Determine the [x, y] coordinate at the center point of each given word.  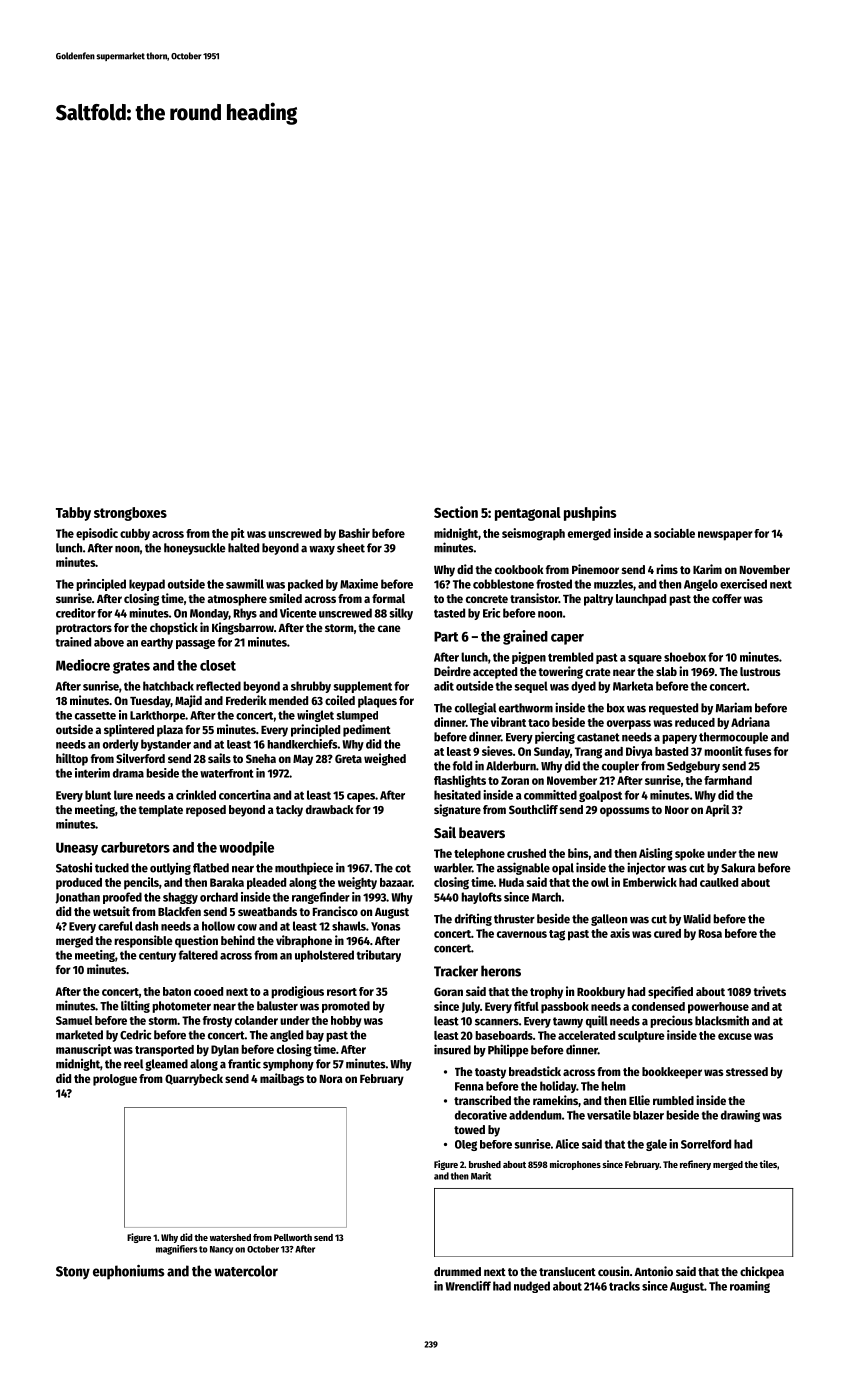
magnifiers [176, 1250]
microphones [575, 1165]
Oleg [466, 1145]
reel [133, 1064]
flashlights [460, 781]
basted [671, 751]
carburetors [135, 847]
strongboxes [130, 514]
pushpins [590, 513]
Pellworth [293, 1237]
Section [456, 512]
